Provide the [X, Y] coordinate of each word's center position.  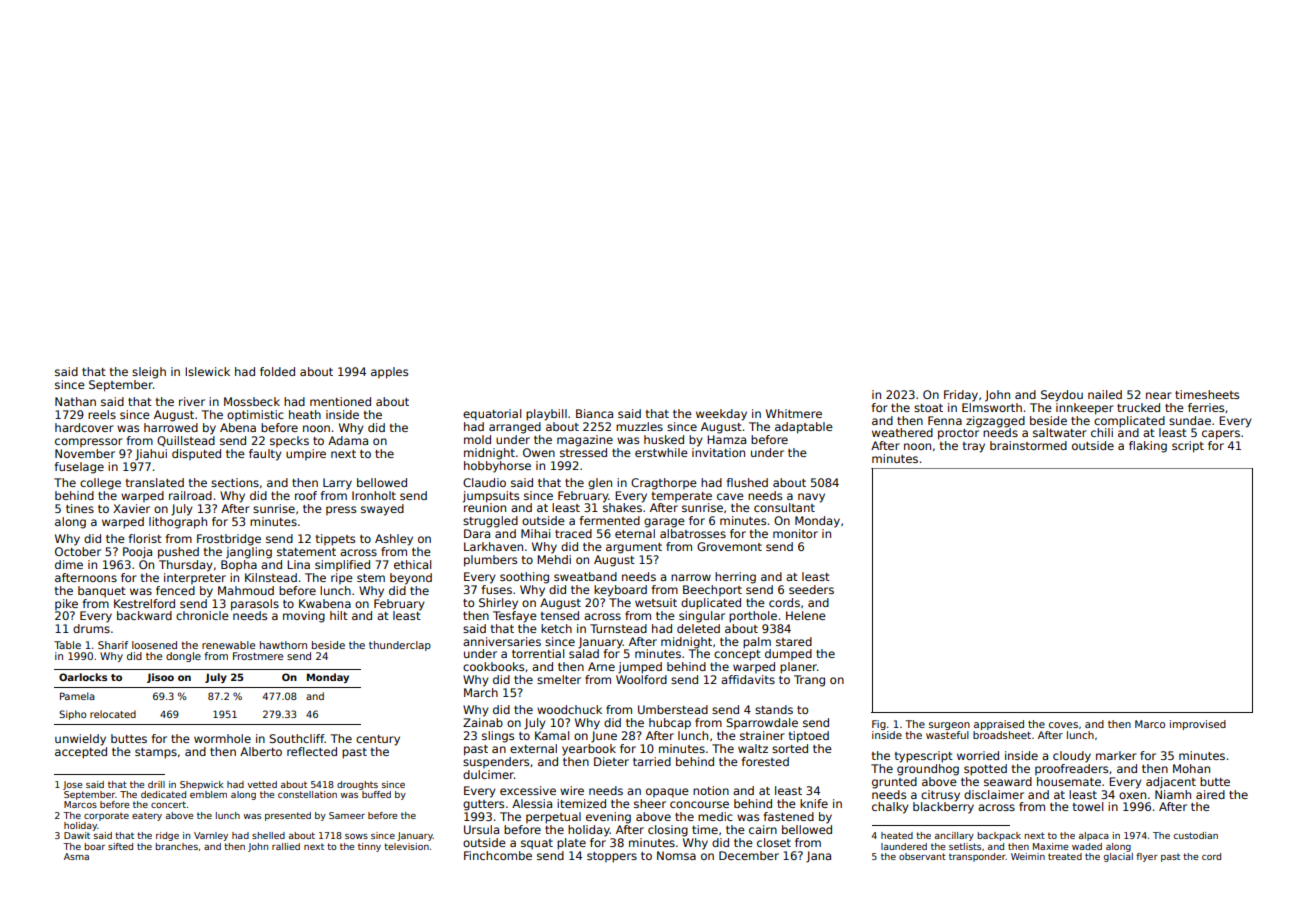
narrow [691, 577]
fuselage [79, 468]
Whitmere [794, 413]
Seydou [1062, 396]
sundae [1190, 420]
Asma [76, 856]
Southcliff [297, 738]
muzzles [639, 426]
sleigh [149, 373]
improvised [1198, 725]
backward [144, 615]
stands [774, 709]
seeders [811, 589]
